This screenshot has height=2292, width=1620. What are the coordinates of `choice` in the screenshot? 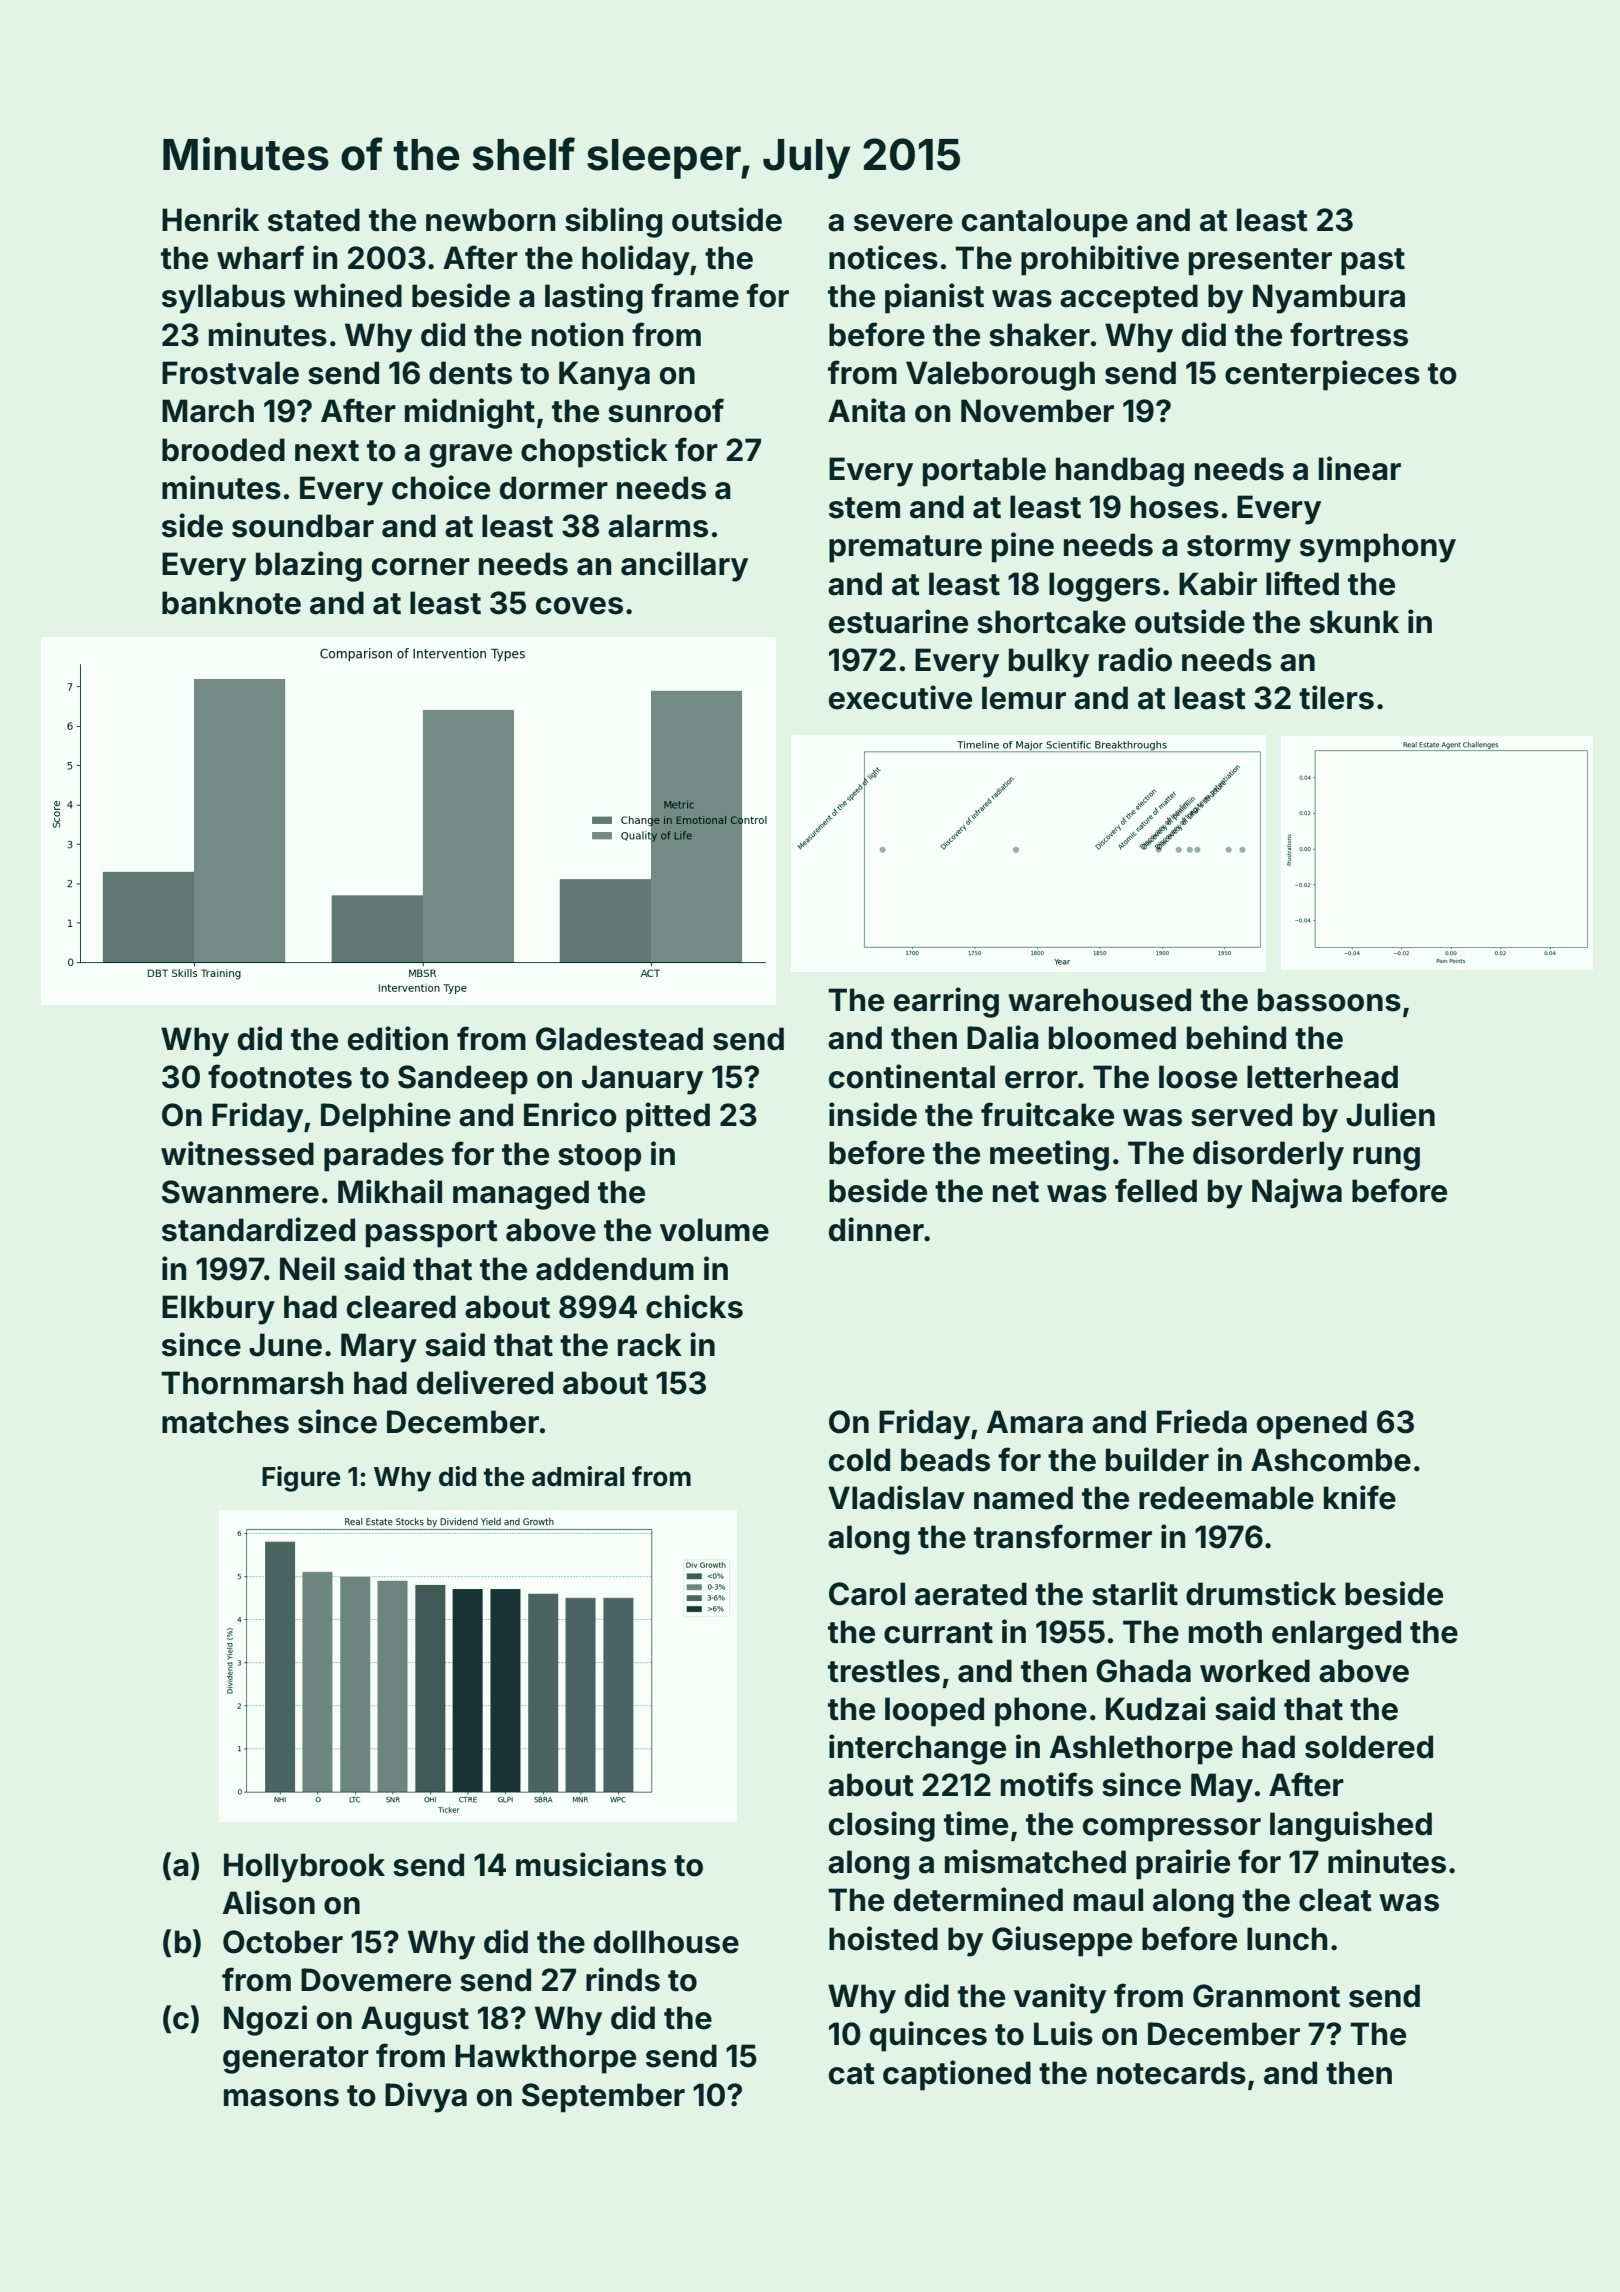 It's located at (441, 487).
